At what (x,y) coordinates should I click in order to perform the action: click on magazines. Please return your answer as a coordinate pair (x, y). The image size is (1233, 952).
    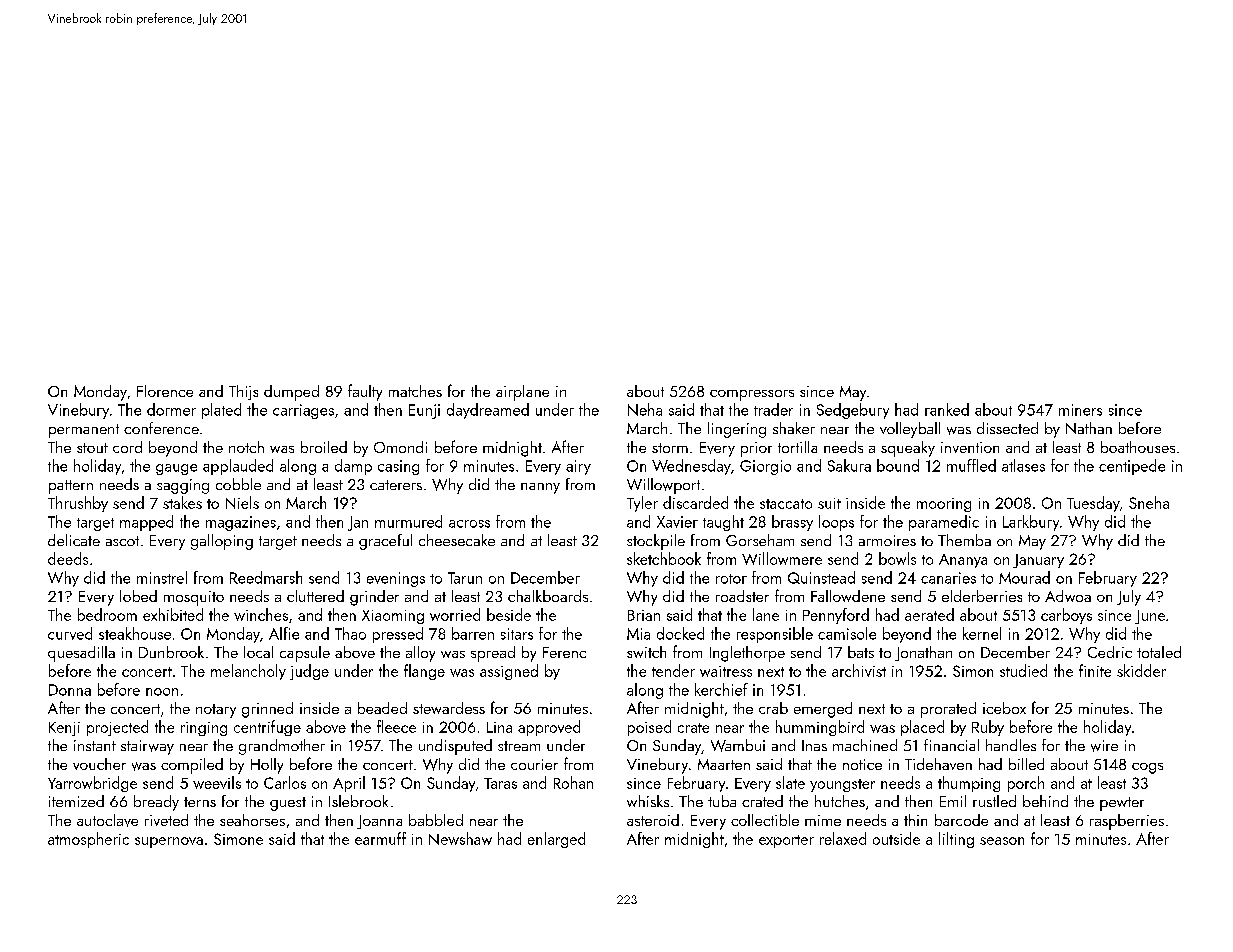
    Looking at the image, I should click on (241, 523).
